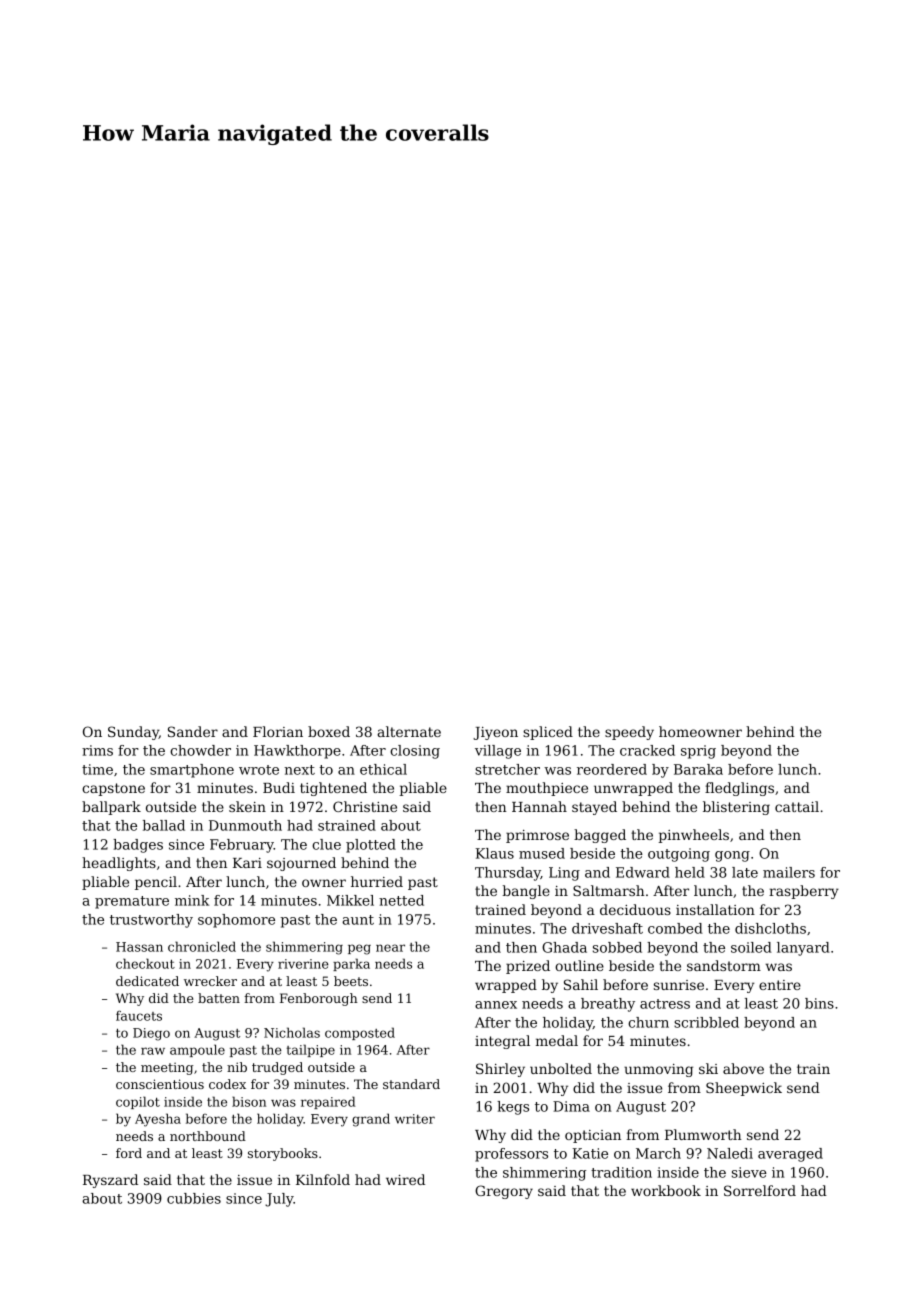 The image size is (924, 1308). I want to click on lanyard, so click(803, 949).
